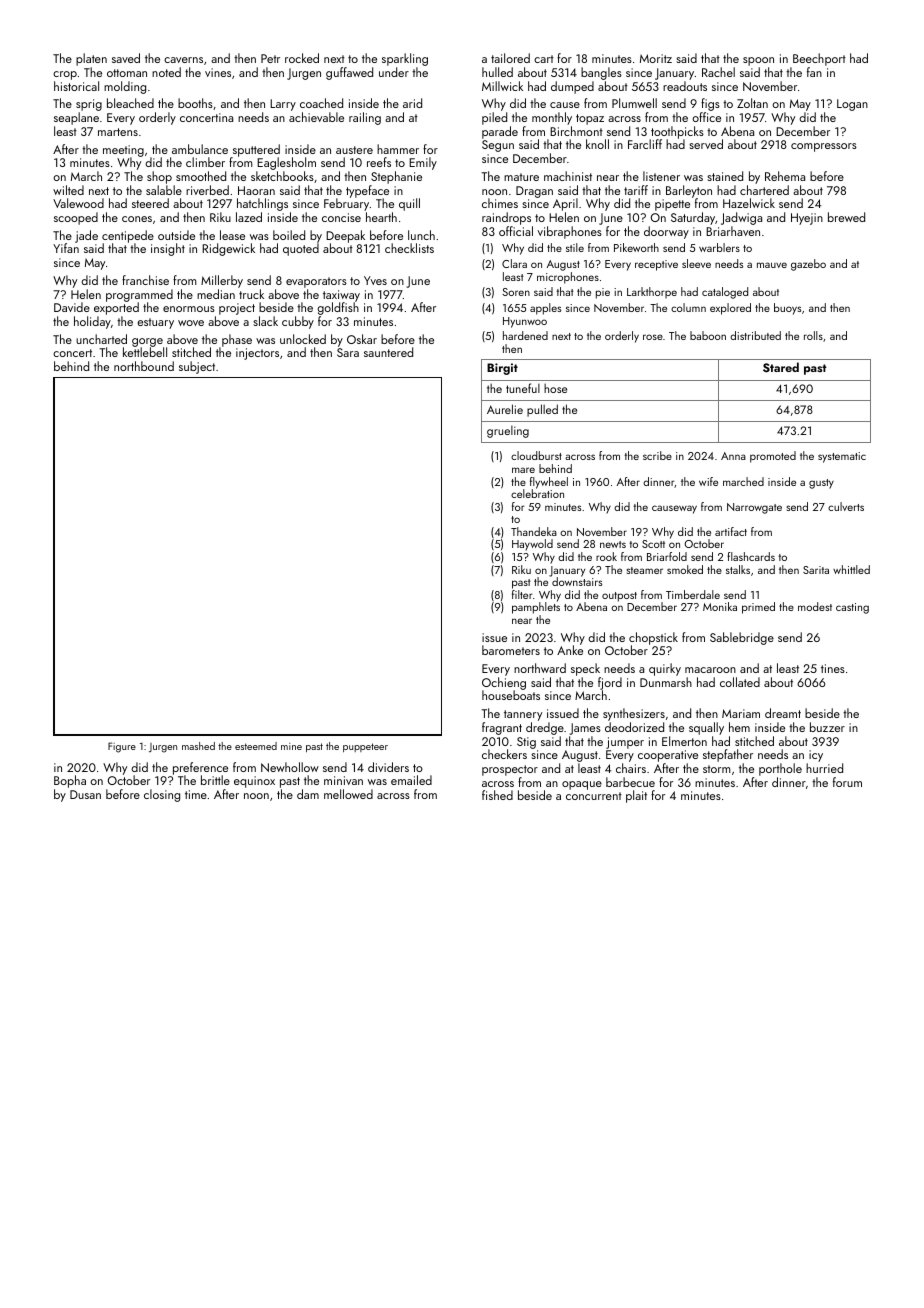 Image resolution: width=924 pixels, height=1308 pixels. What do you see at coordinates (847, 782) in the screenshot?
I see `forum` at bounding box center [847, 782].
